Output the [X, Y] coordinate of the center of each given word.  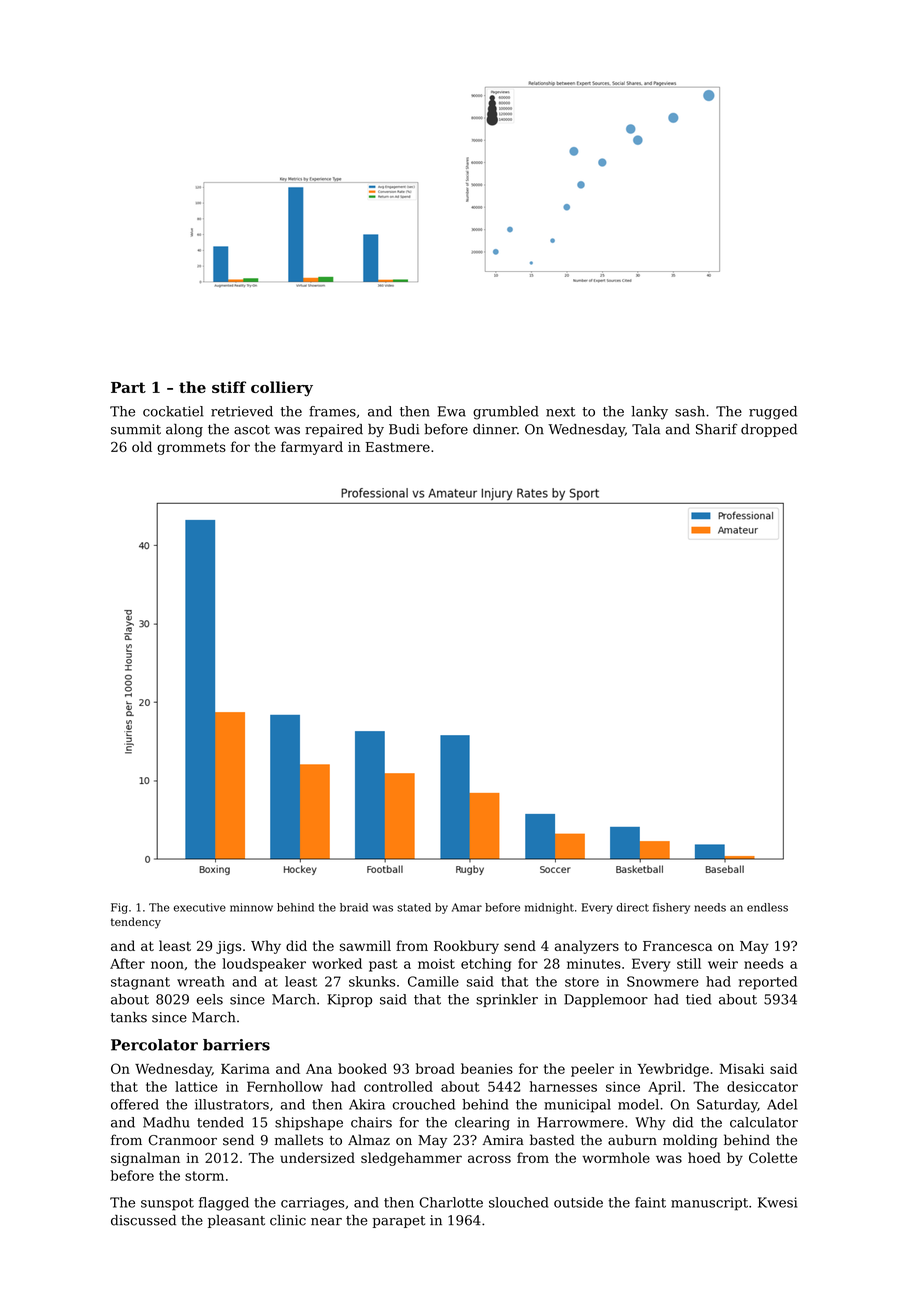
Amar [467, 907]
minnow [251, 907]
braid [354, 907]
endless [767, 907]
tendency [136, 923]
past [383, 965]
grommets [191, 448]
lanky [650, 413]
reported [768, 983]
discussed [143, 1220]
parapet [399, 1222]
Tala [646, 429]
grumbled [506, 413]
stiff [229, 387]
